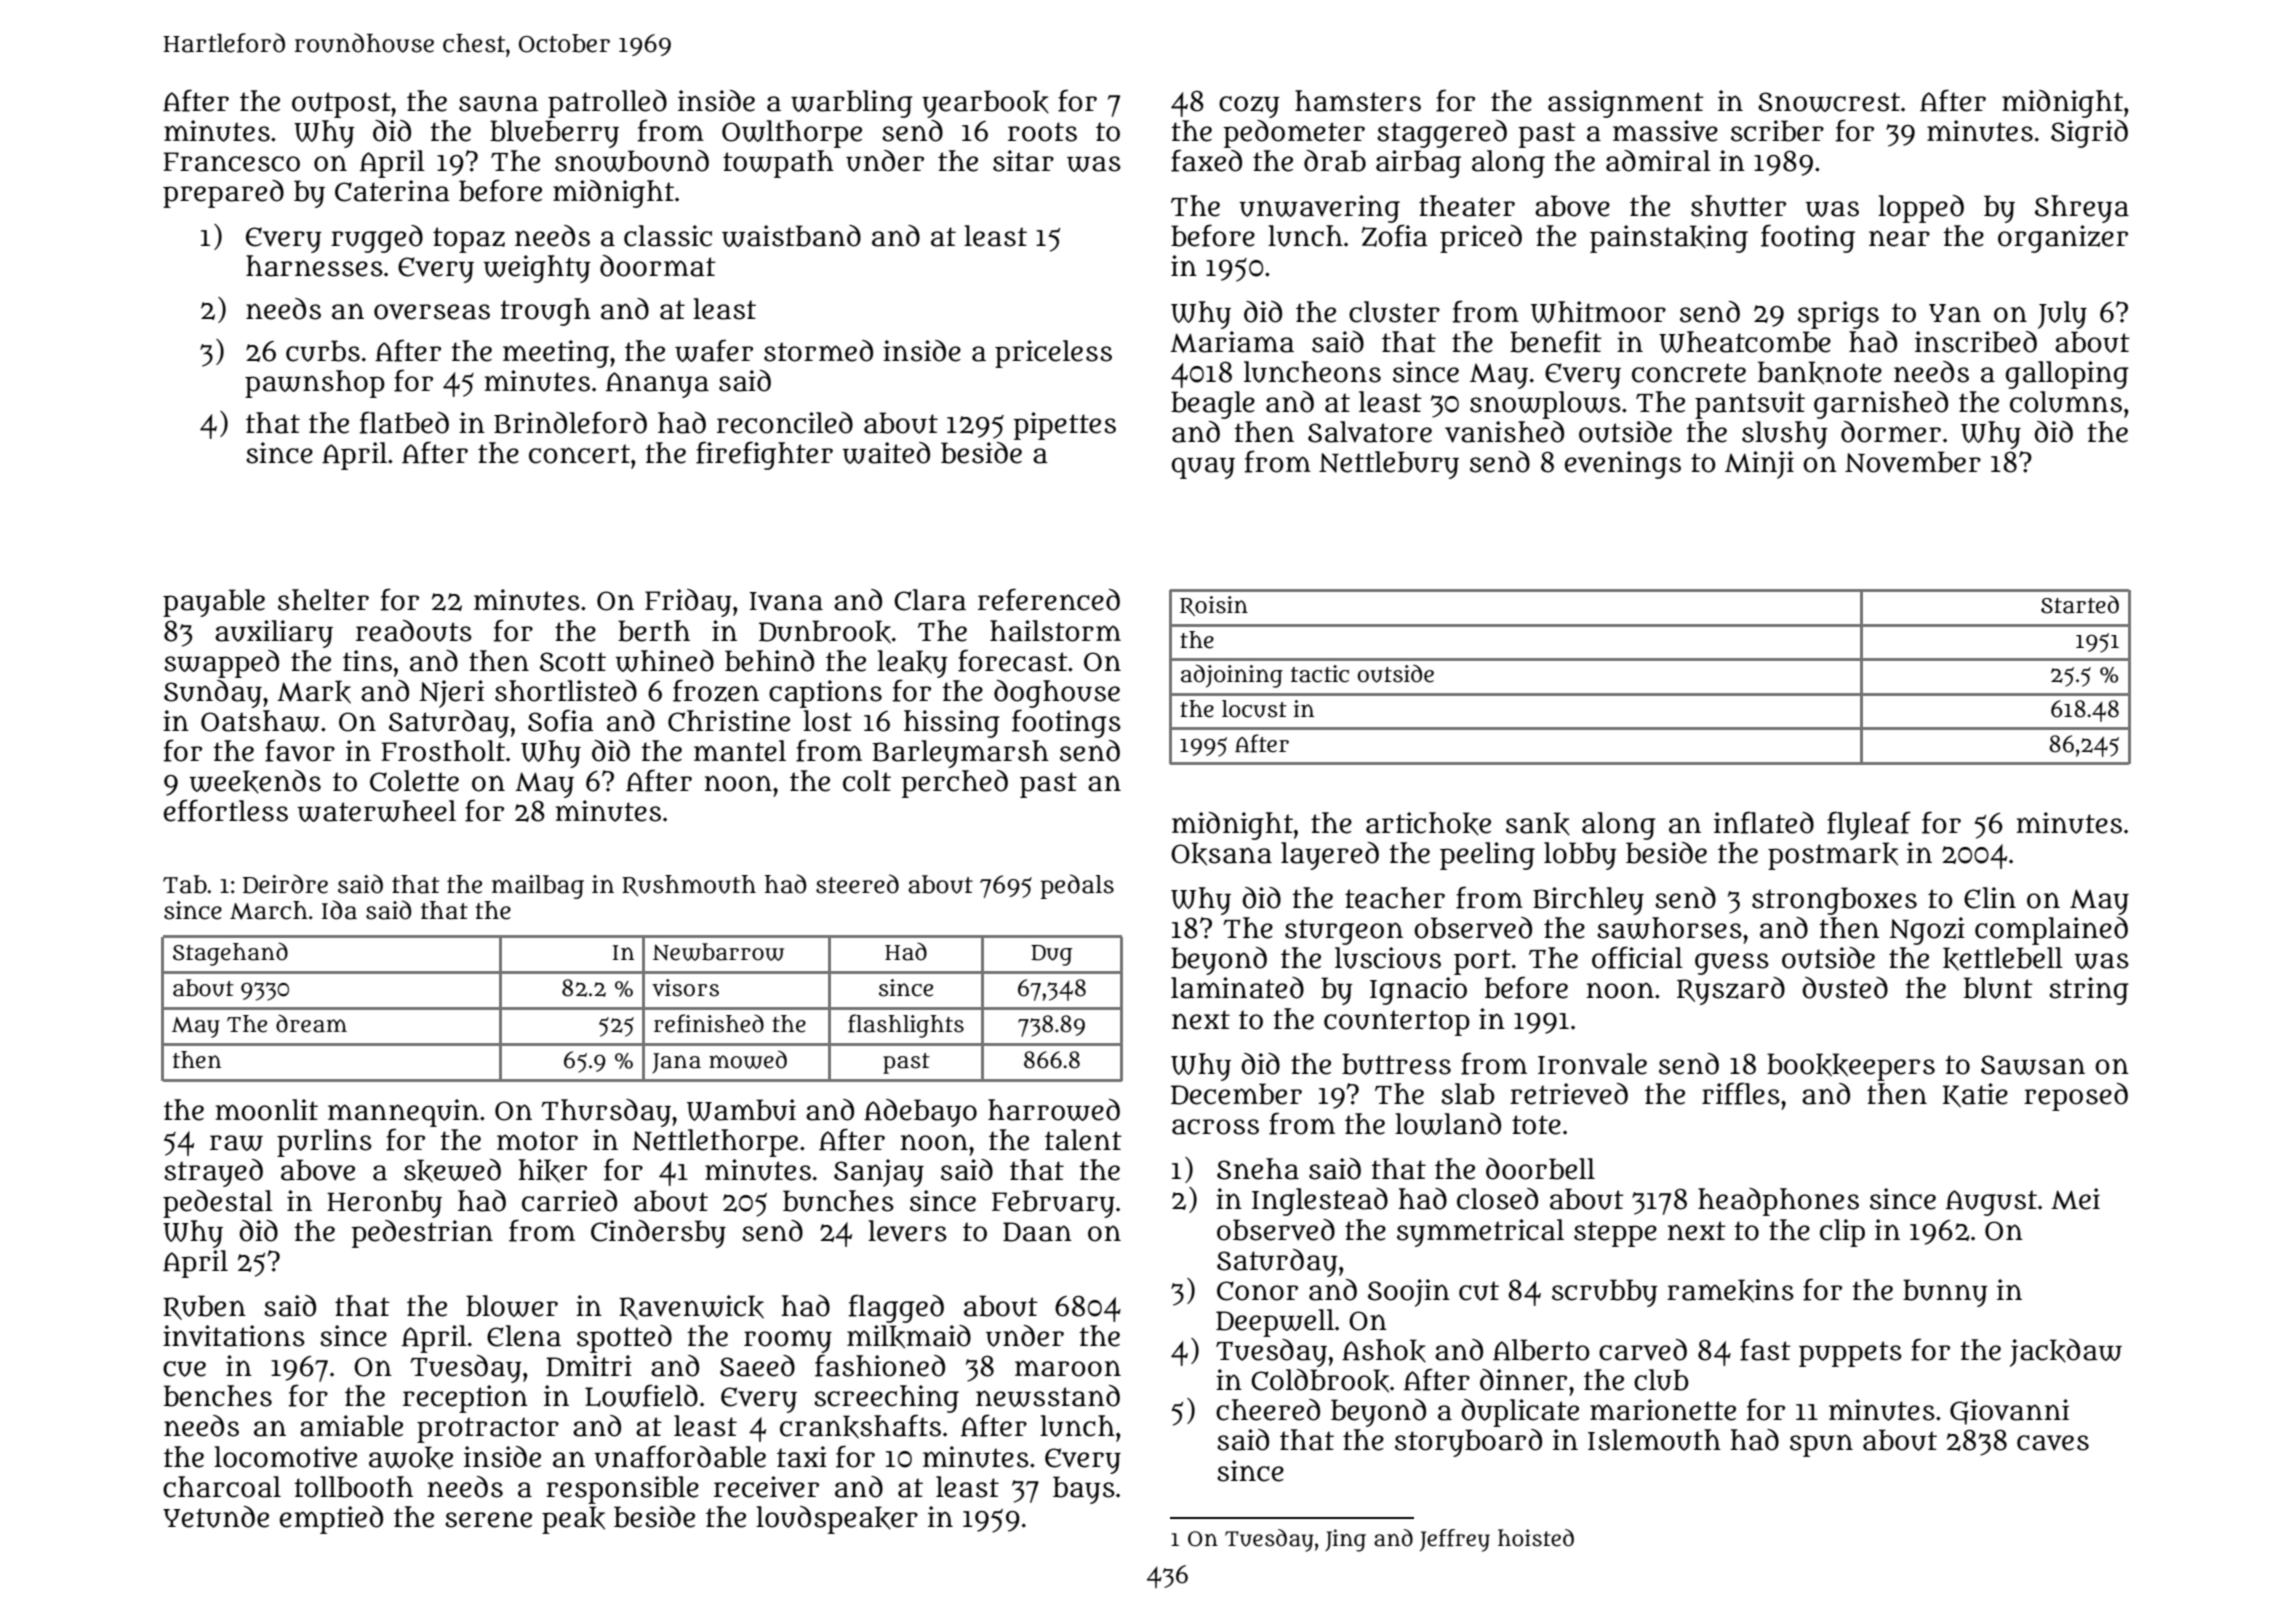 The image size is (2292, 1620). I want to click on pawnshop, so click(315, 384).
